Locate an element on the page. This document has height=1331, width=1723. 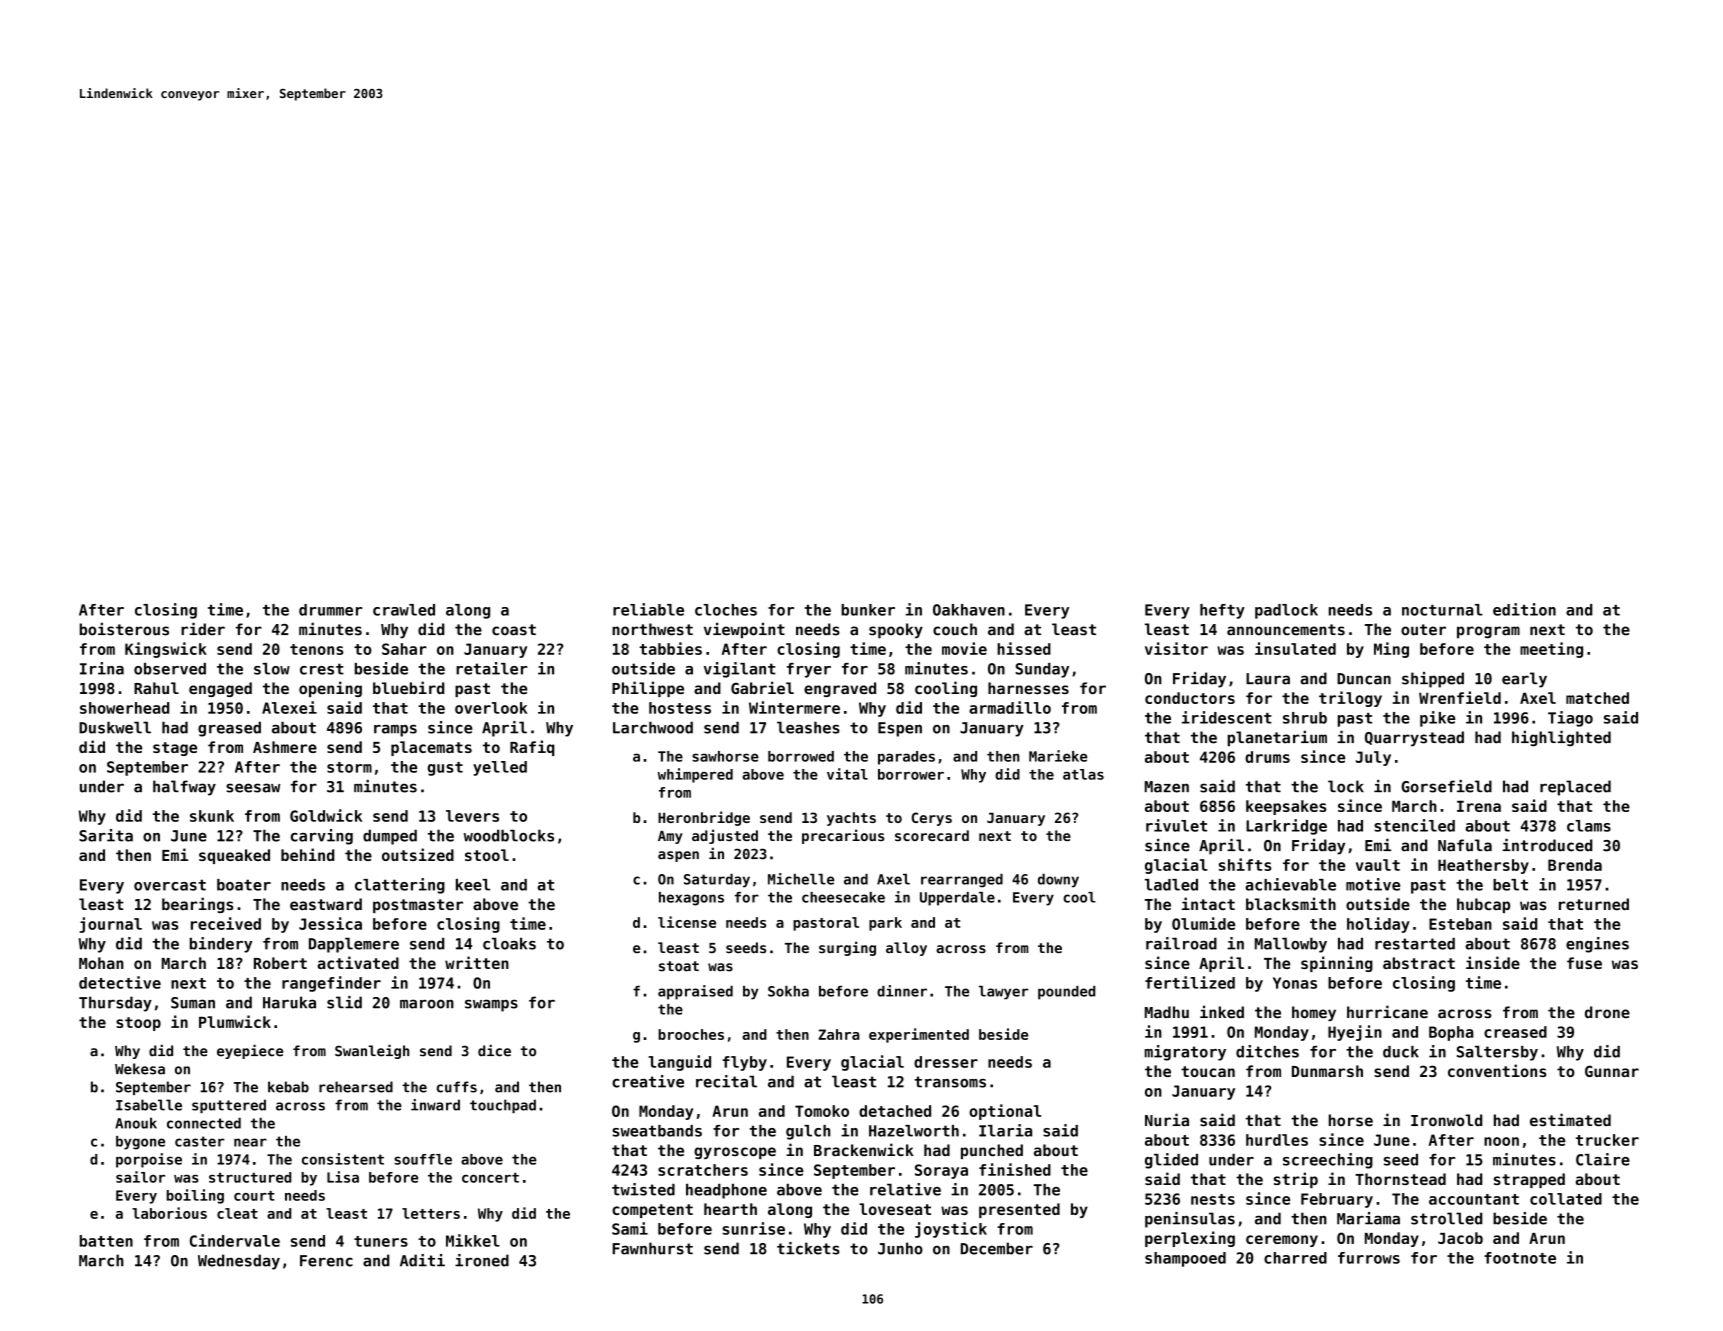
footnote is located at coordinates (1520, 1258).
